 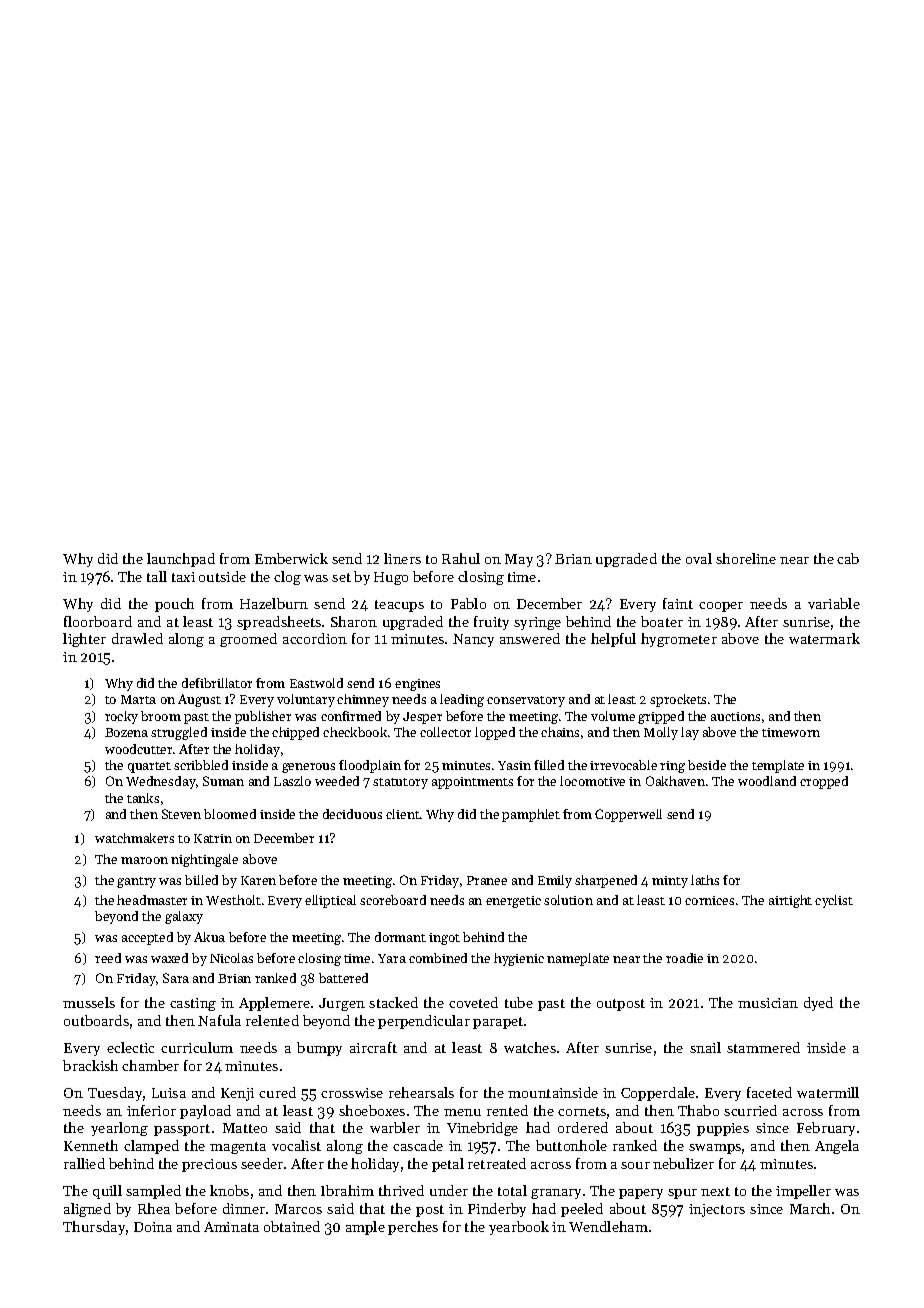 What do you see at coordinates (153, 1227) in the page?
I see `Doina` at bounding box center [153, 1227].
